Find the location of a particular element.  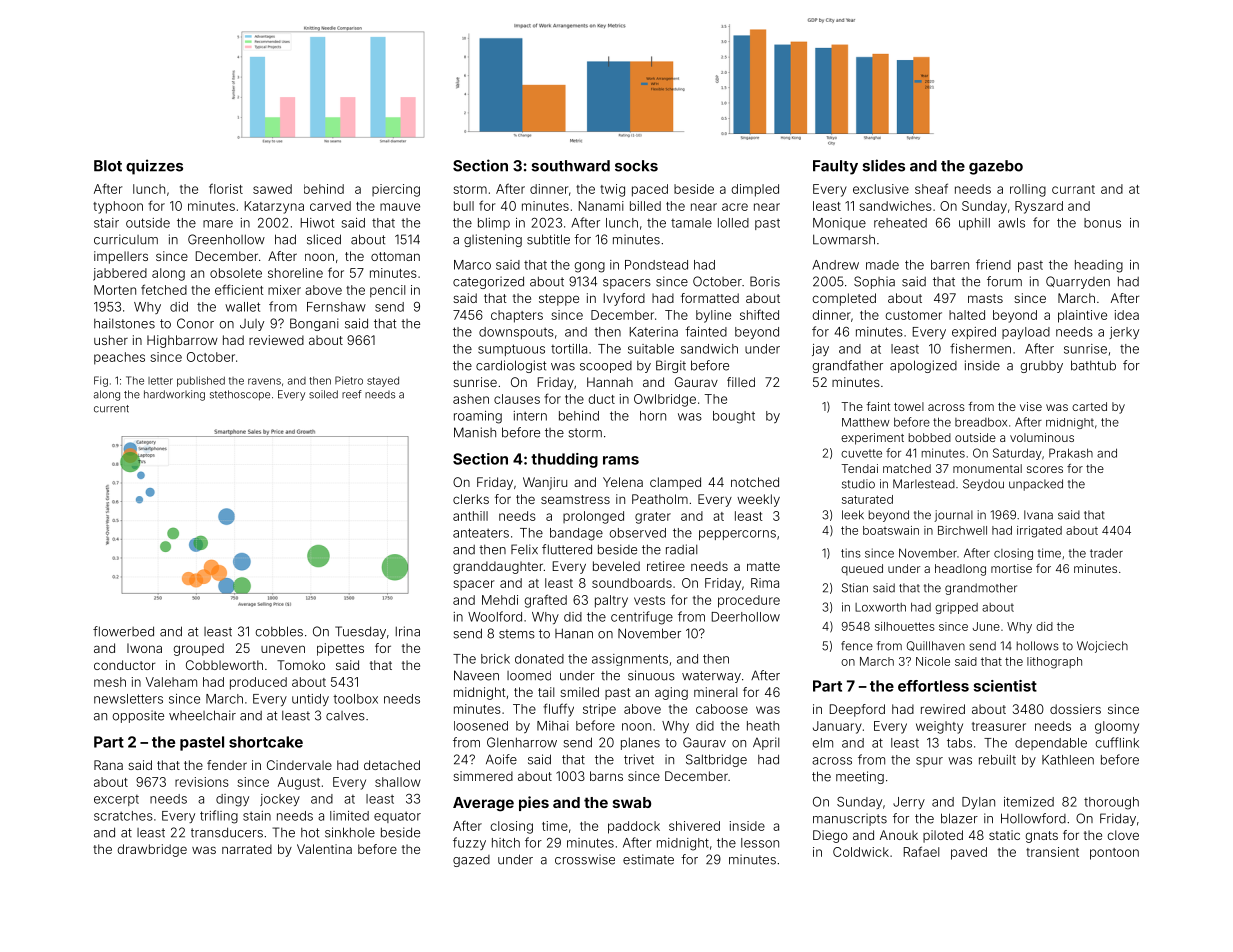

southward is located at coordinates (570, 166).
